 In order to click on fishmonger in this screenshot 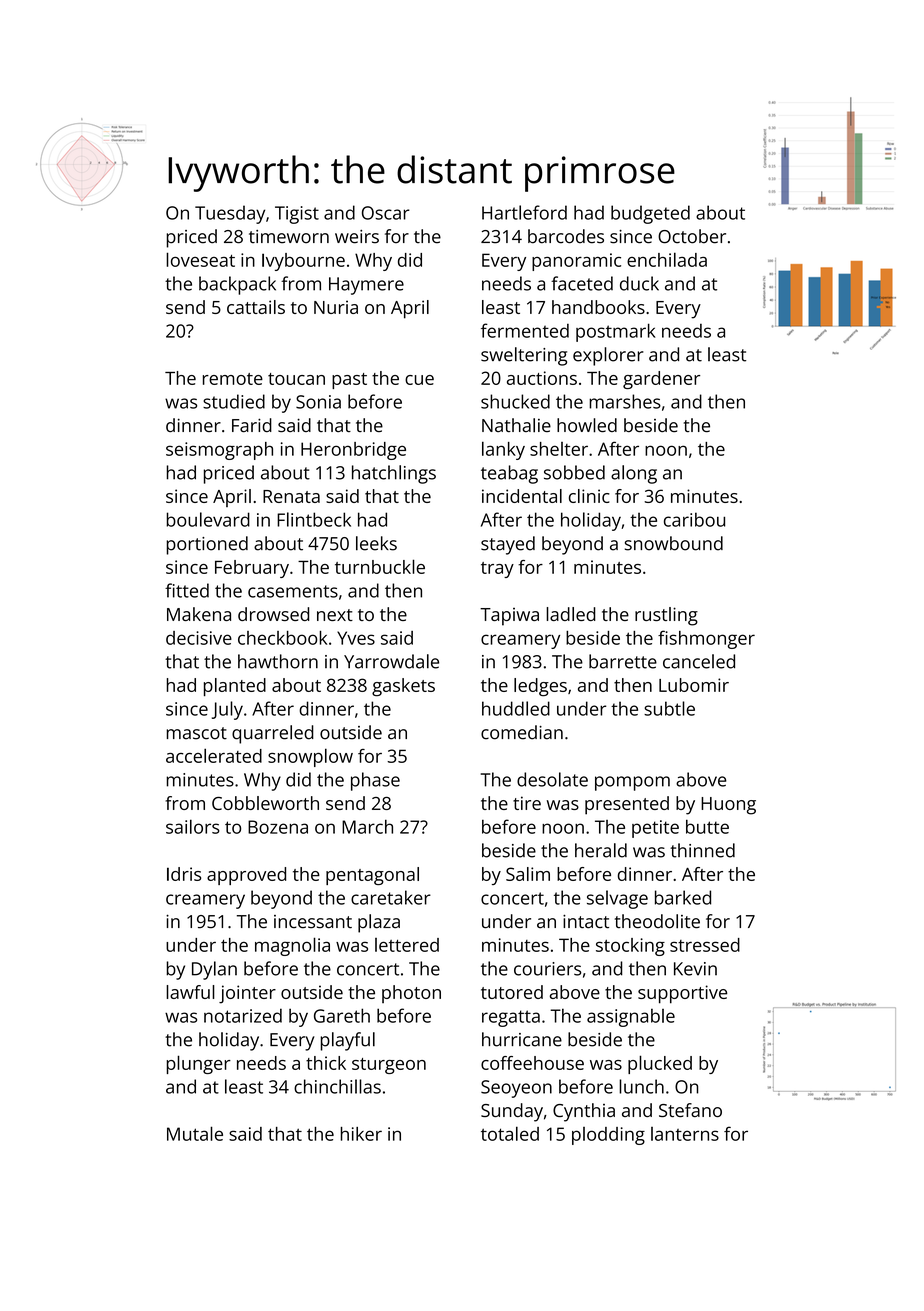, I will do `click(706, 639)`.
